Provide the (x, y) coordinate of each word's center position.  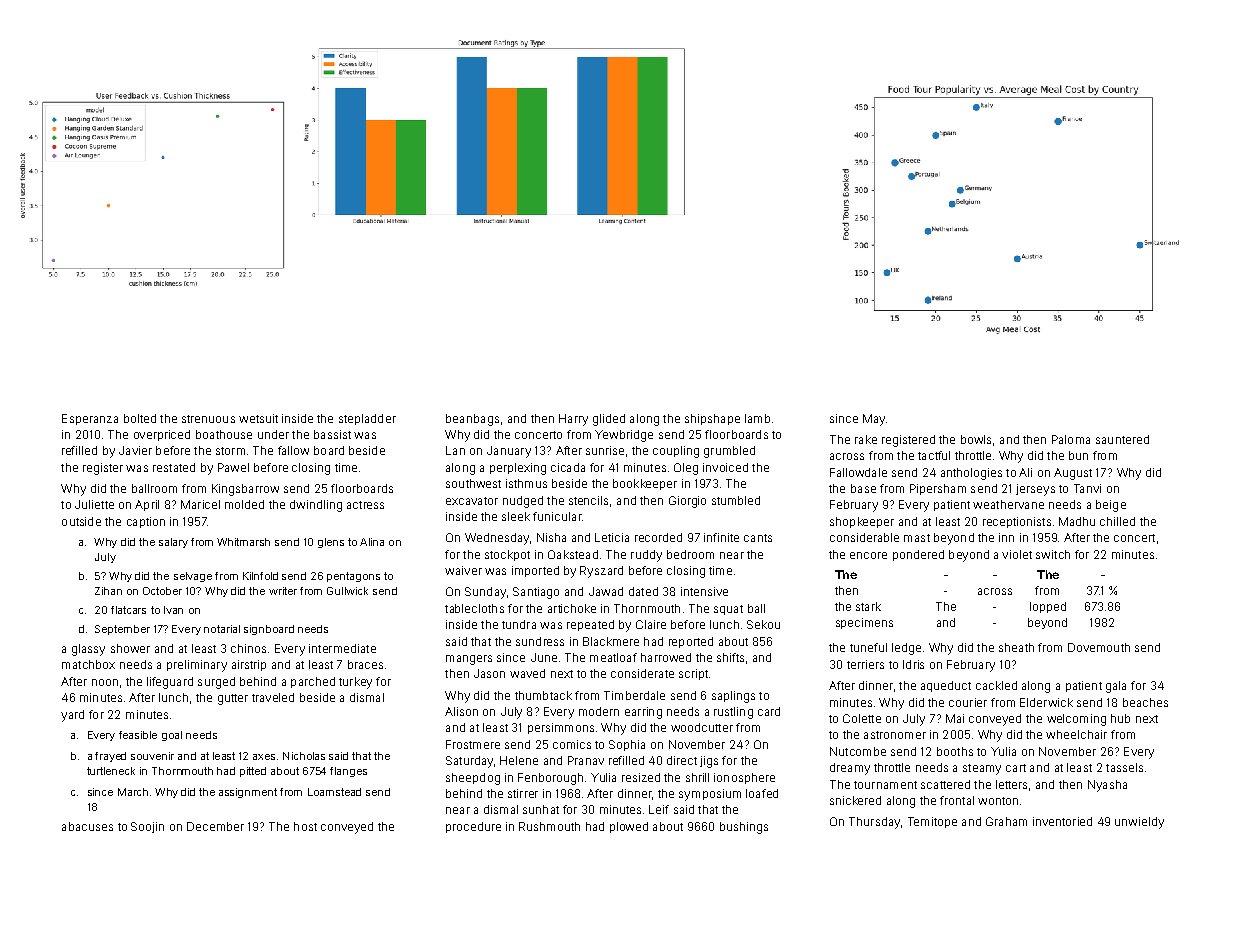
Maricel (200, 504)
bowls (976, 439)
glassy (88, 650)
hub (1120, 718)
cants (758, 538)
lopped (1048, 607)
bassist (332, 434)
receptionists (1017, 522)
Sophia (627, 745)
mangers (469, 660)
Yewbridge (624, 436)
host (305, 826)
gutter (233, 699)
